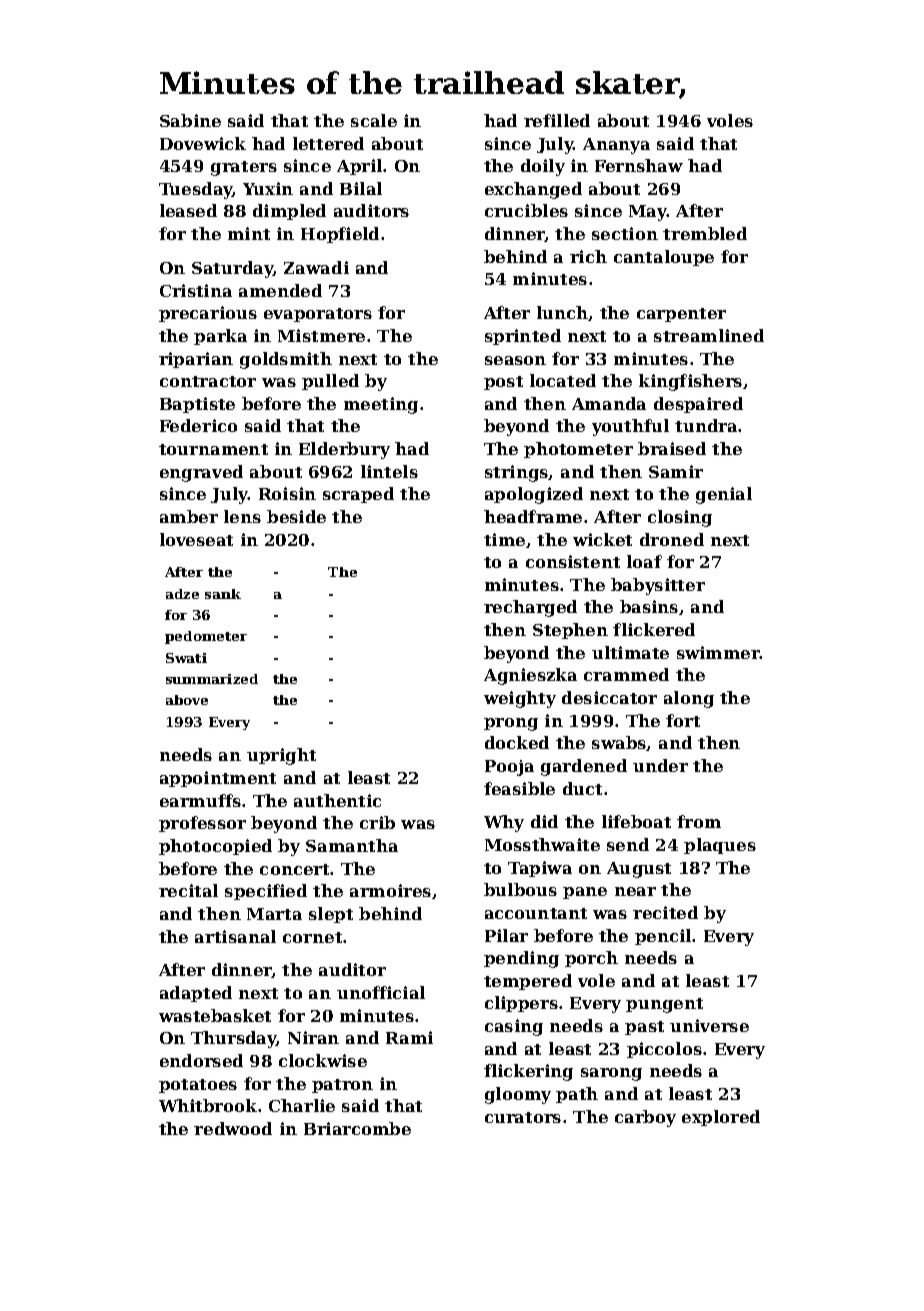  What do you see at coordinates (519, 788) in the document?
I see `feasible` at bounding box center [519, 788].
